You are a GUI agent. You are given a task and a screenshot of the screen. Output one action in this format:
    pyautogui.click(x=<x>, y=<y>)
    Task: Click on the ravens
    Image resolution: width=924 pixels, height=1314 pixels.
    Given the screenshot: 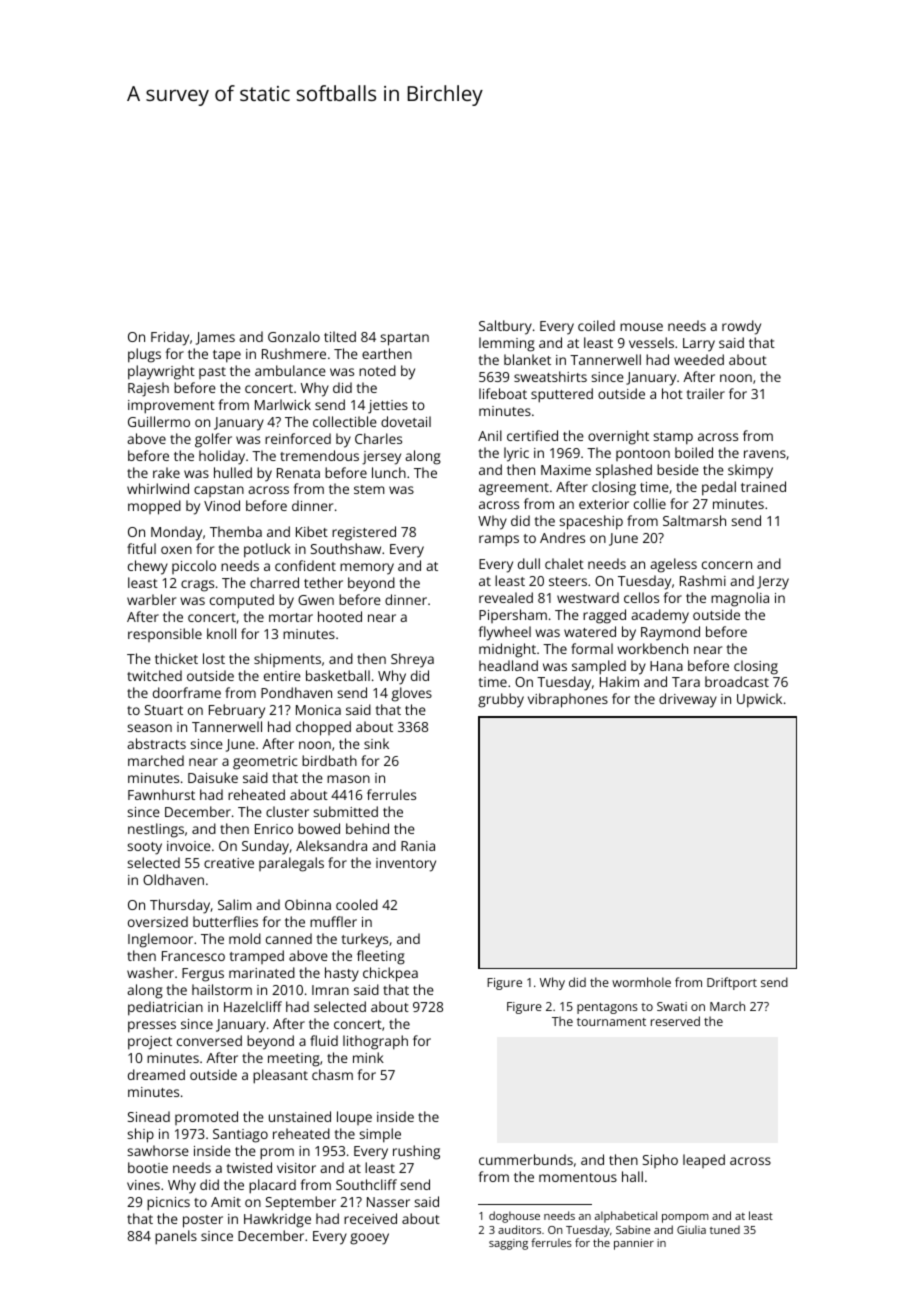 What is the action you would take?
    pyautogui.click(x=765, y=454)
